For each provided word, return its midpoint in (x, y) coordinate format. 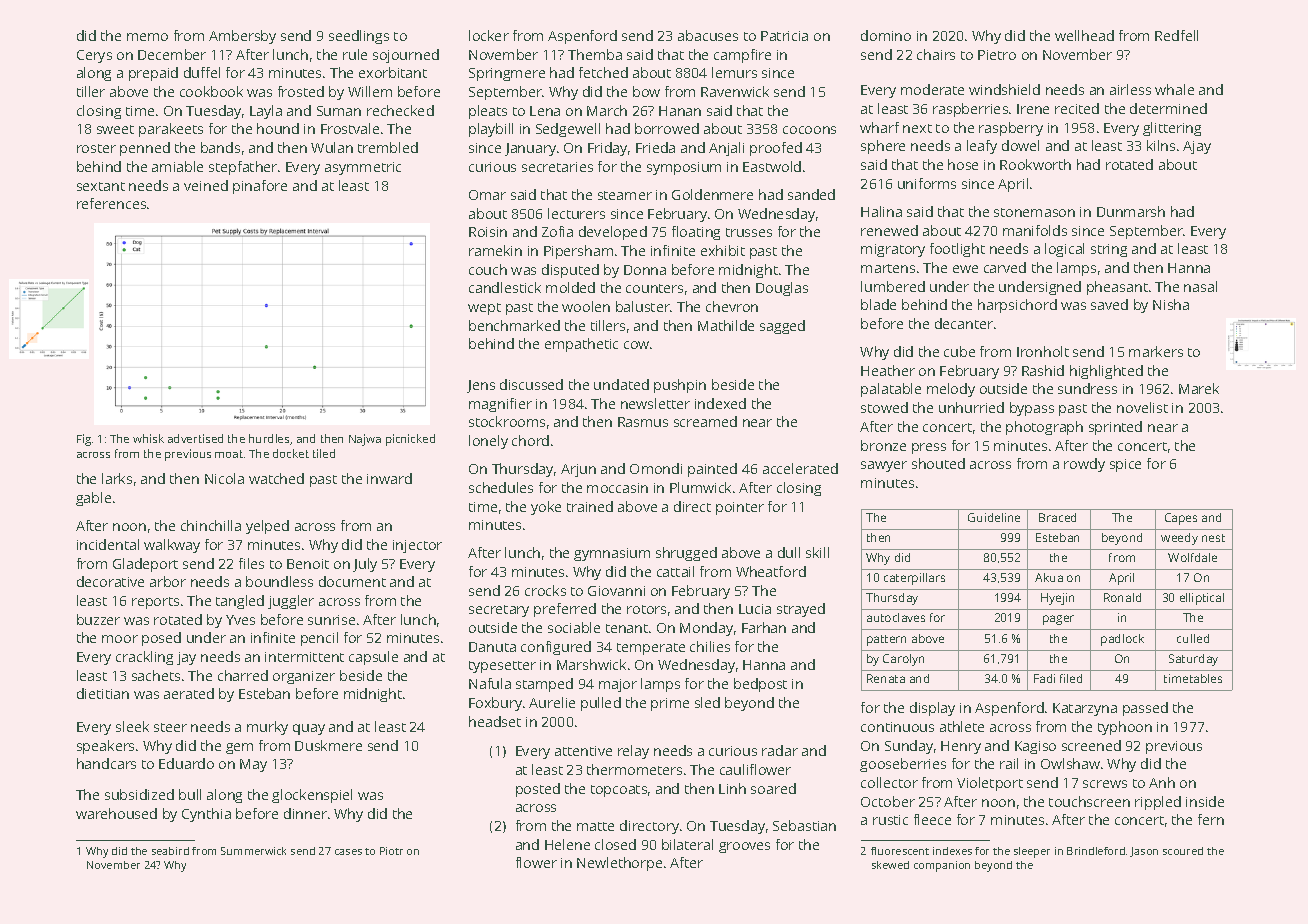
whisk (148, 438)
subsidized (139, 794)
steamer (625, 195)
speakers (105, 747)
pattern (886, 640)
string (1109, 250)
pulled (601, 704)
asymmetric (363, 168)
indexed (720, 403)
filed (1071, 678)
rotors (646, 609)
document (352, 581)
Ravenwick (735, 91)
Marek (1199, 388)
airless (1130, 89)
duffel (202, 72)
